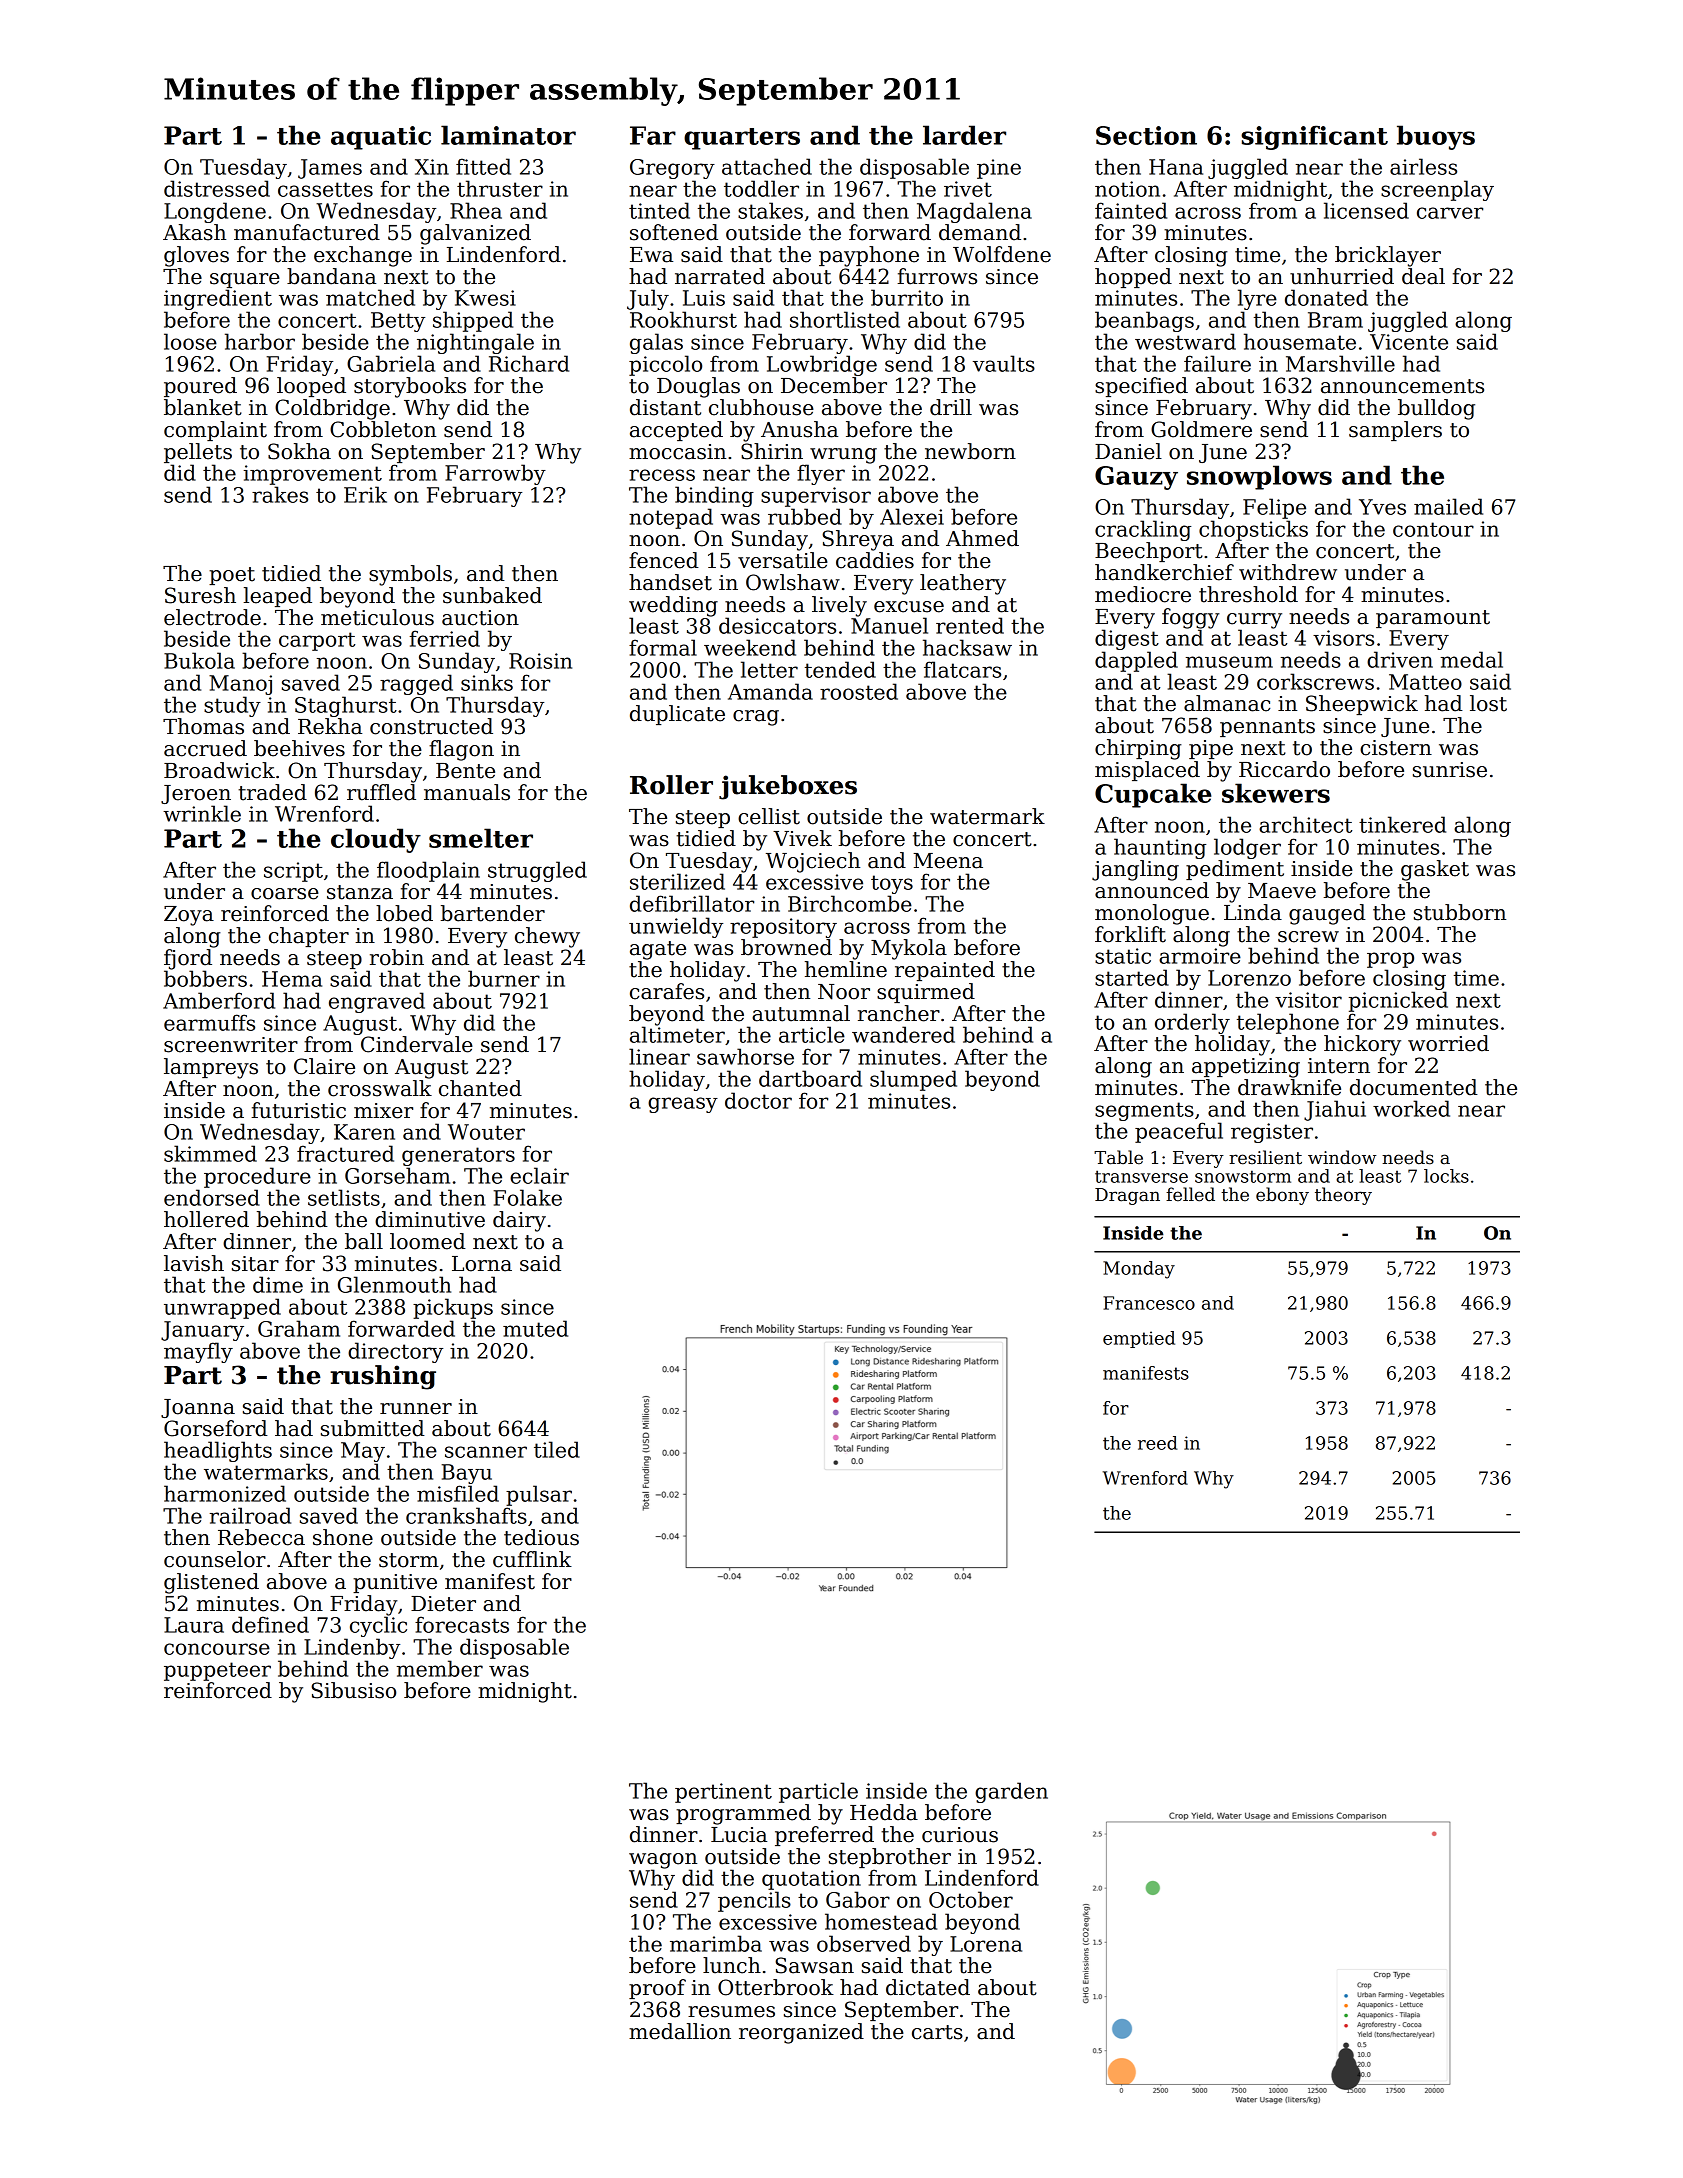 This screenshot has width=1683, height=2178. I want to click on drill, so click(951, 407).
